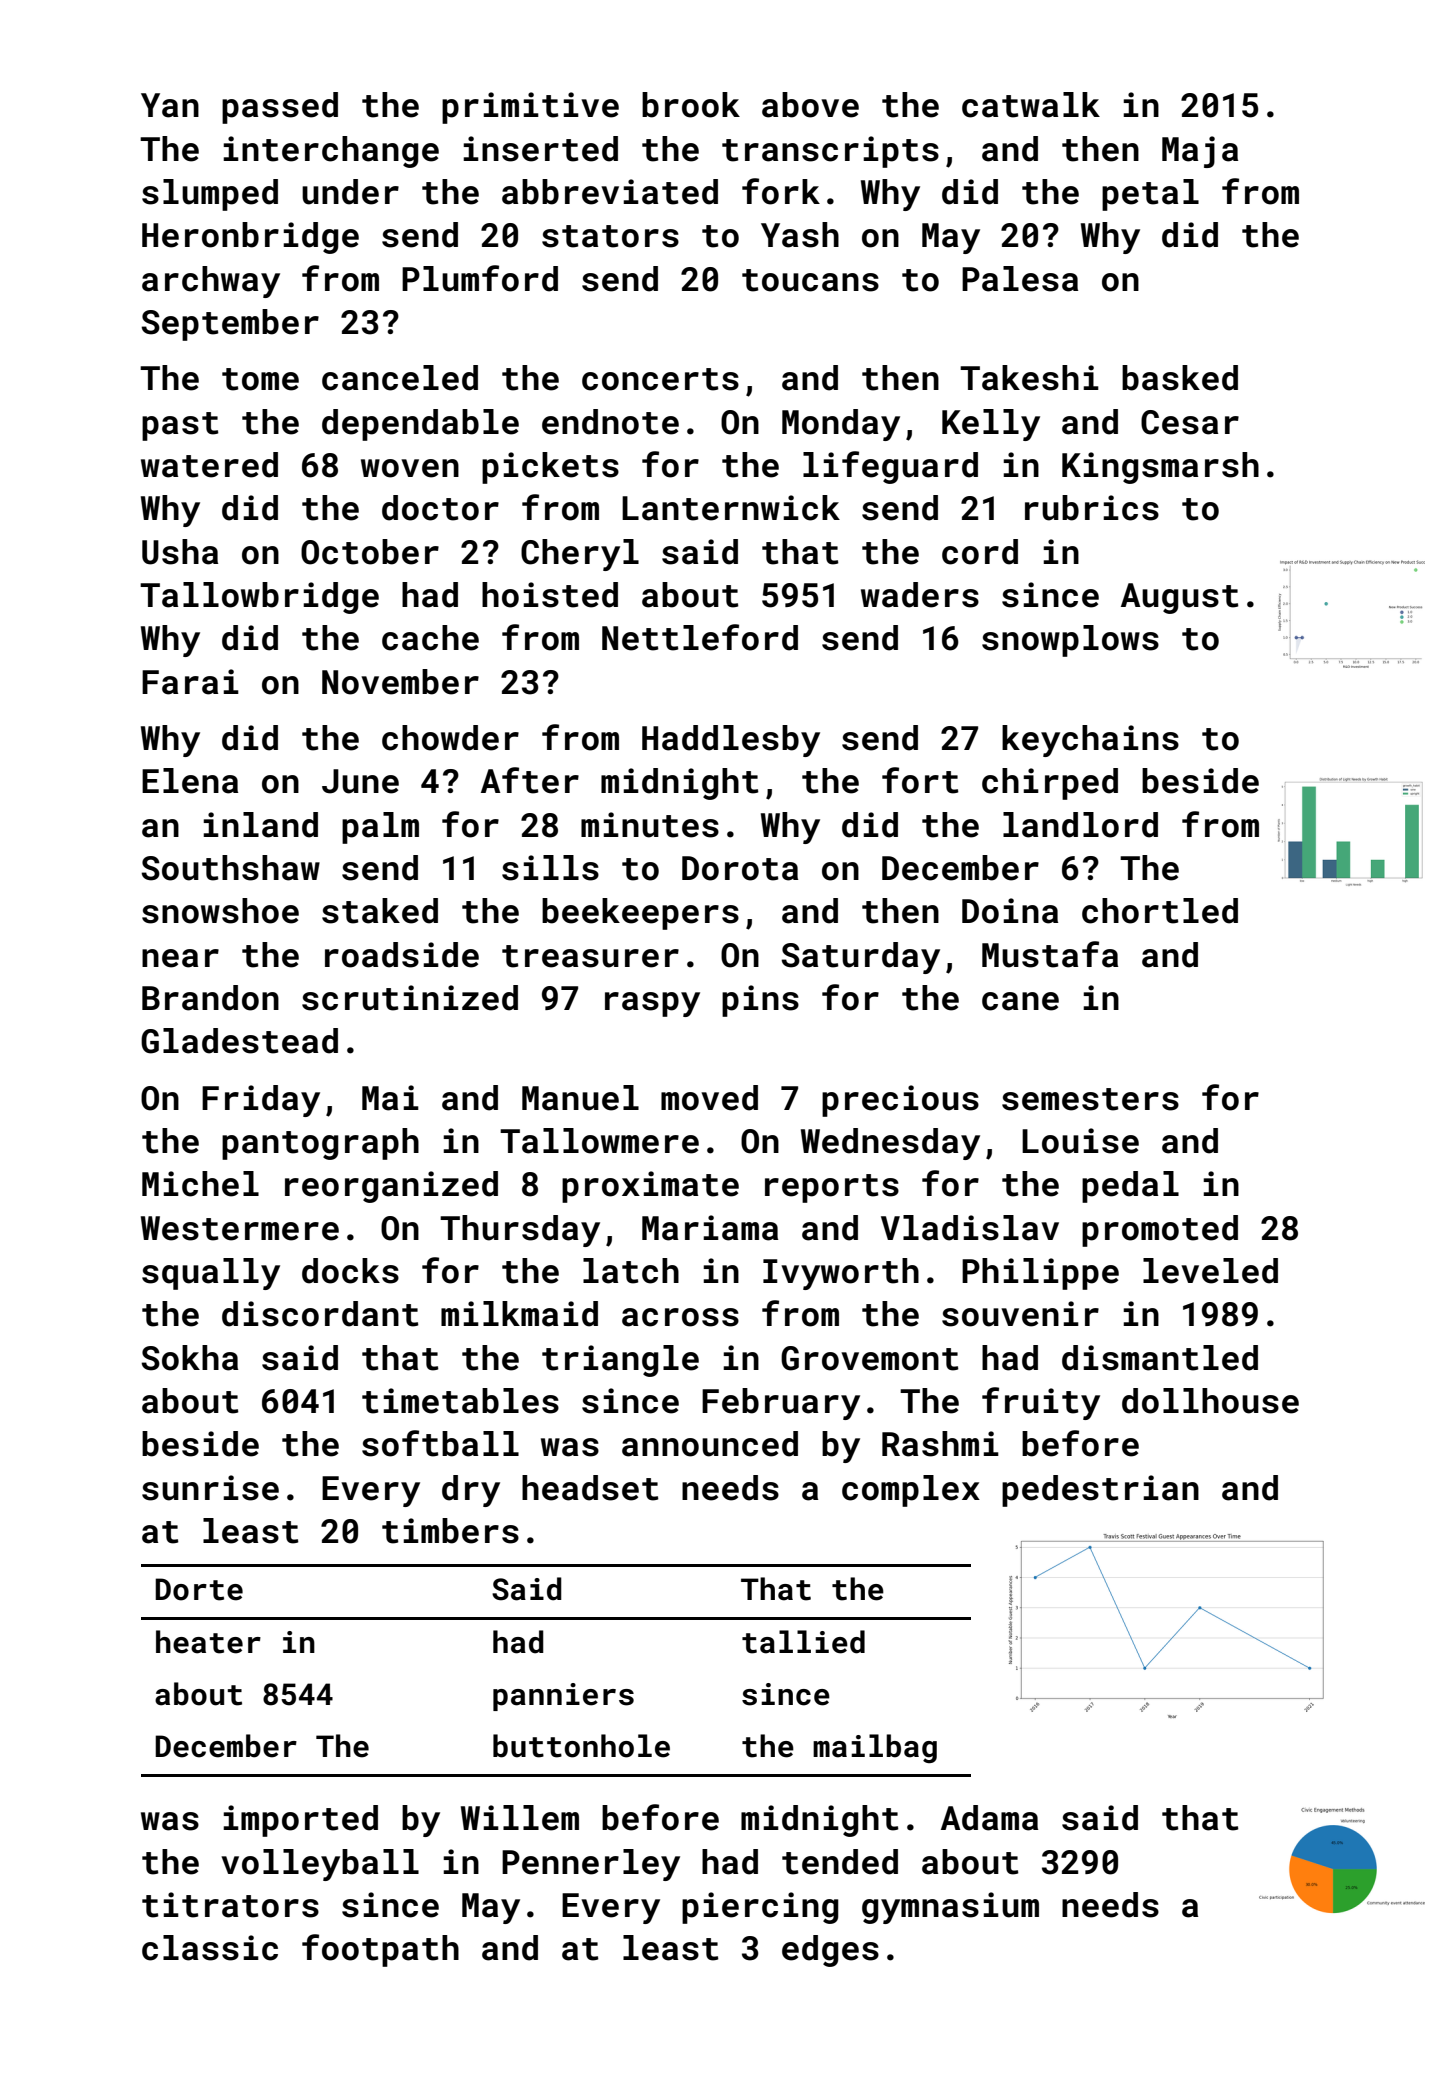 This image has height=2100, width=1450. Describe the element at coordinates (810, 280) in the image. I see `toucans` at that location.
